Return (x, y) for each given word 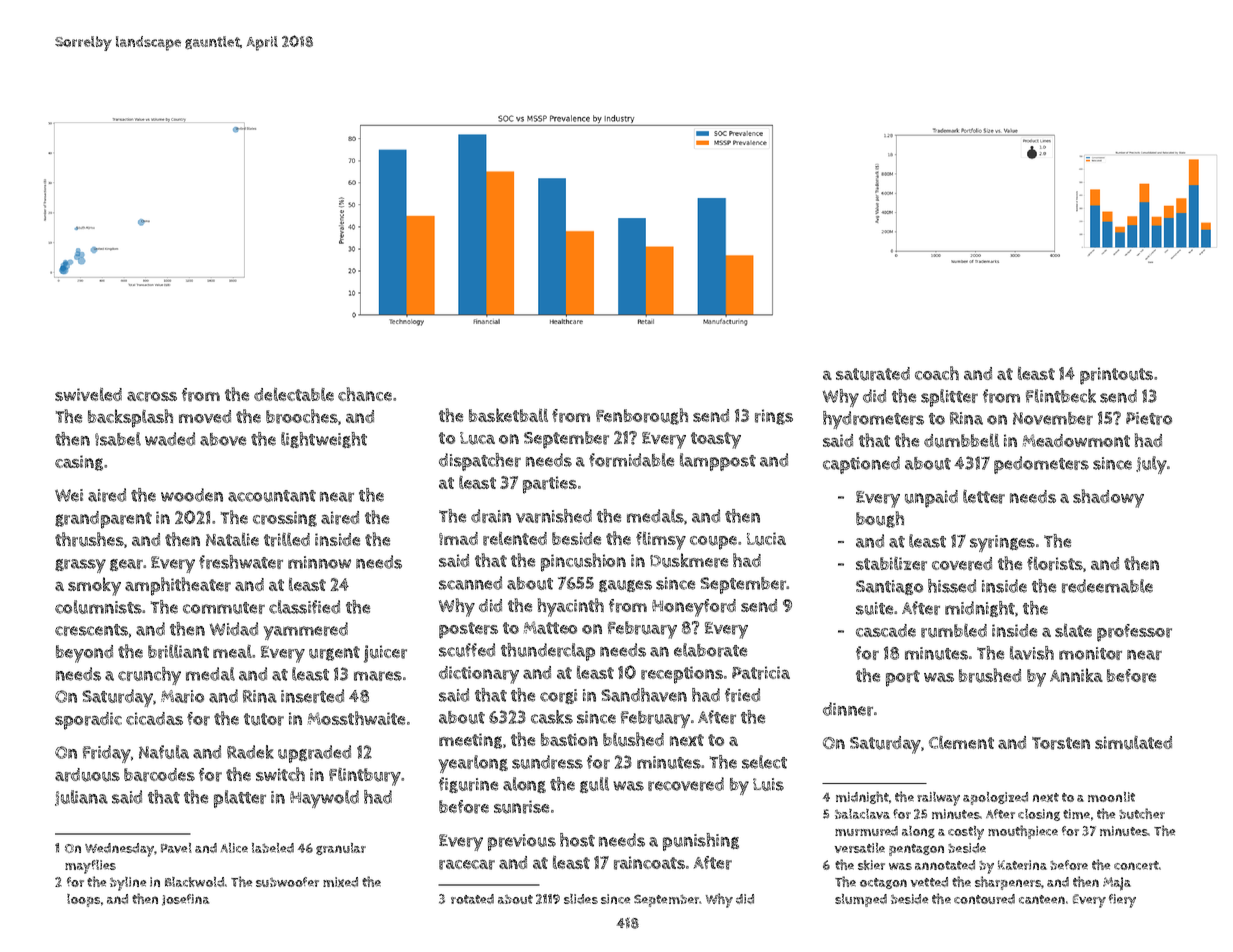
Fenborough (642, 416)
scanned (470, 583)
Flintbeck (1061, 396)
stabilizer (891, 564)
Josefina (185, 900)
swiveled (88, 394)
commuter (224, 608)
